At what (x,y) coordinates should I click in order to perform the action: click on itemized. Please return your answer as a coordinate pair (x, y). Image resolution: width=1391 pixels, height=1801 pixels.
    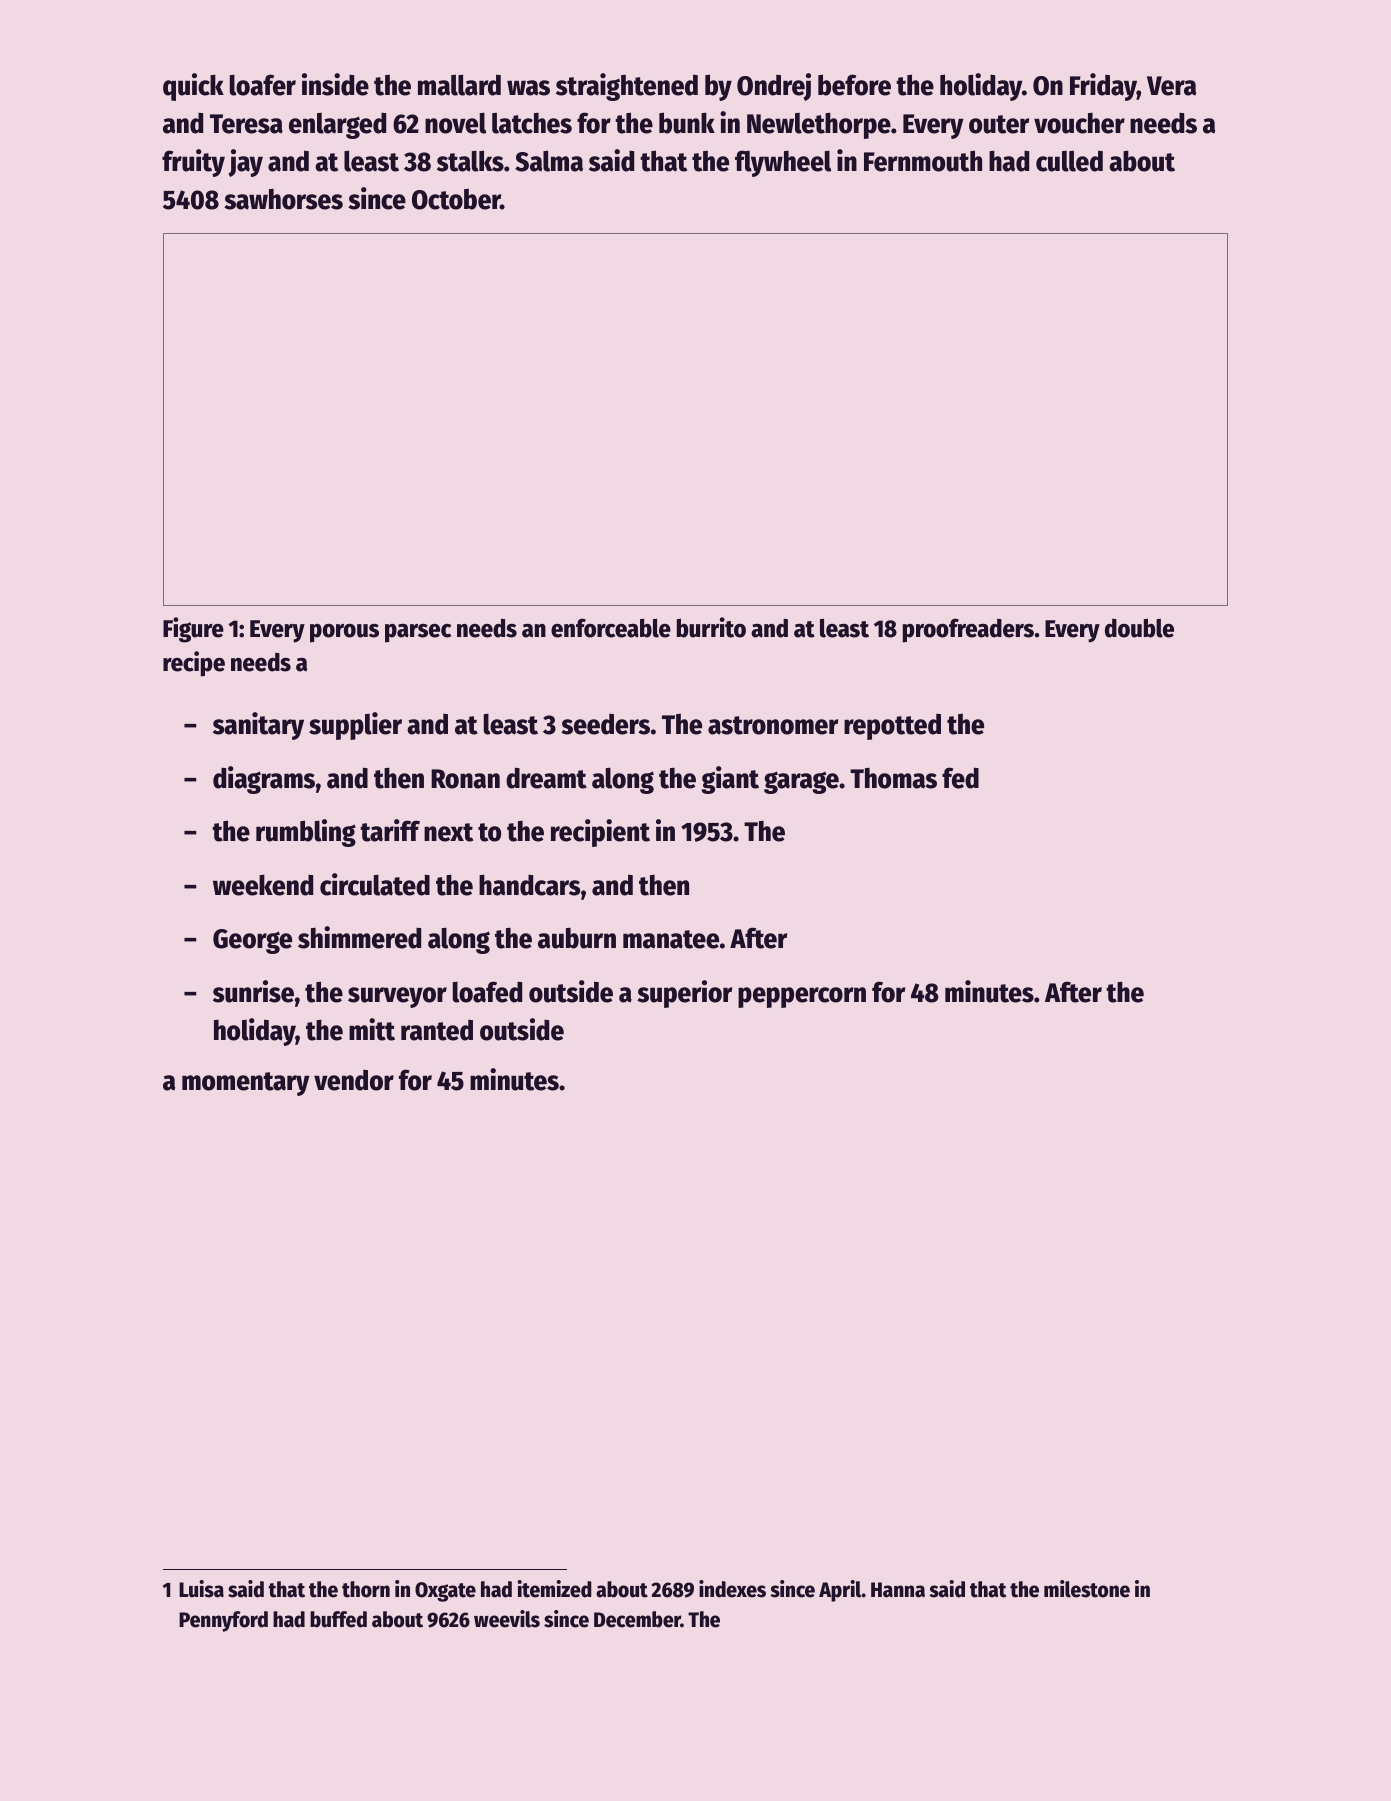
    Looking at the image, I should click on (555, 1589).
